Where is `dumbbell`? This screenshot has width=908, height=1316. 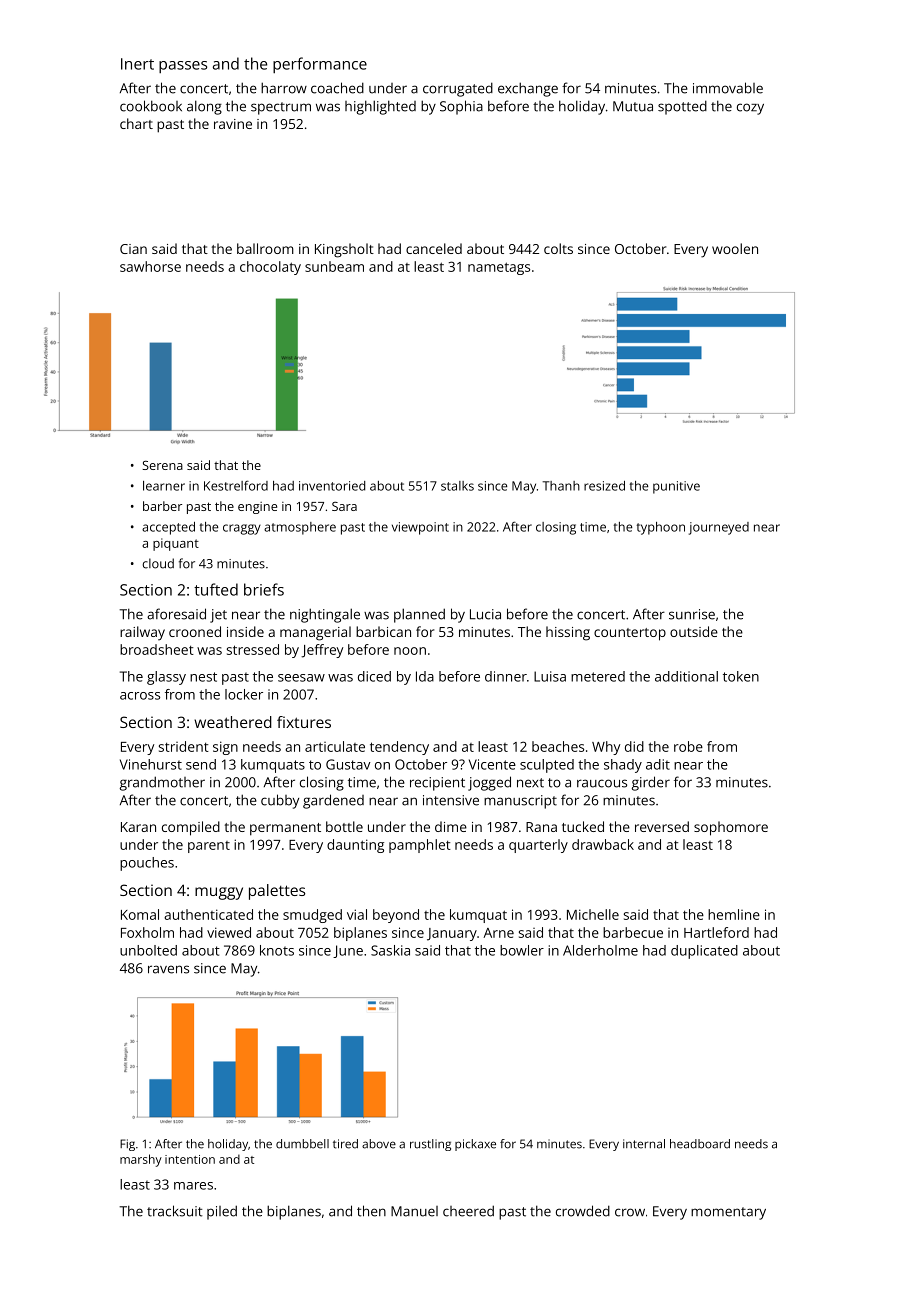
dumbbell is located at coordinates (302, 1144).
